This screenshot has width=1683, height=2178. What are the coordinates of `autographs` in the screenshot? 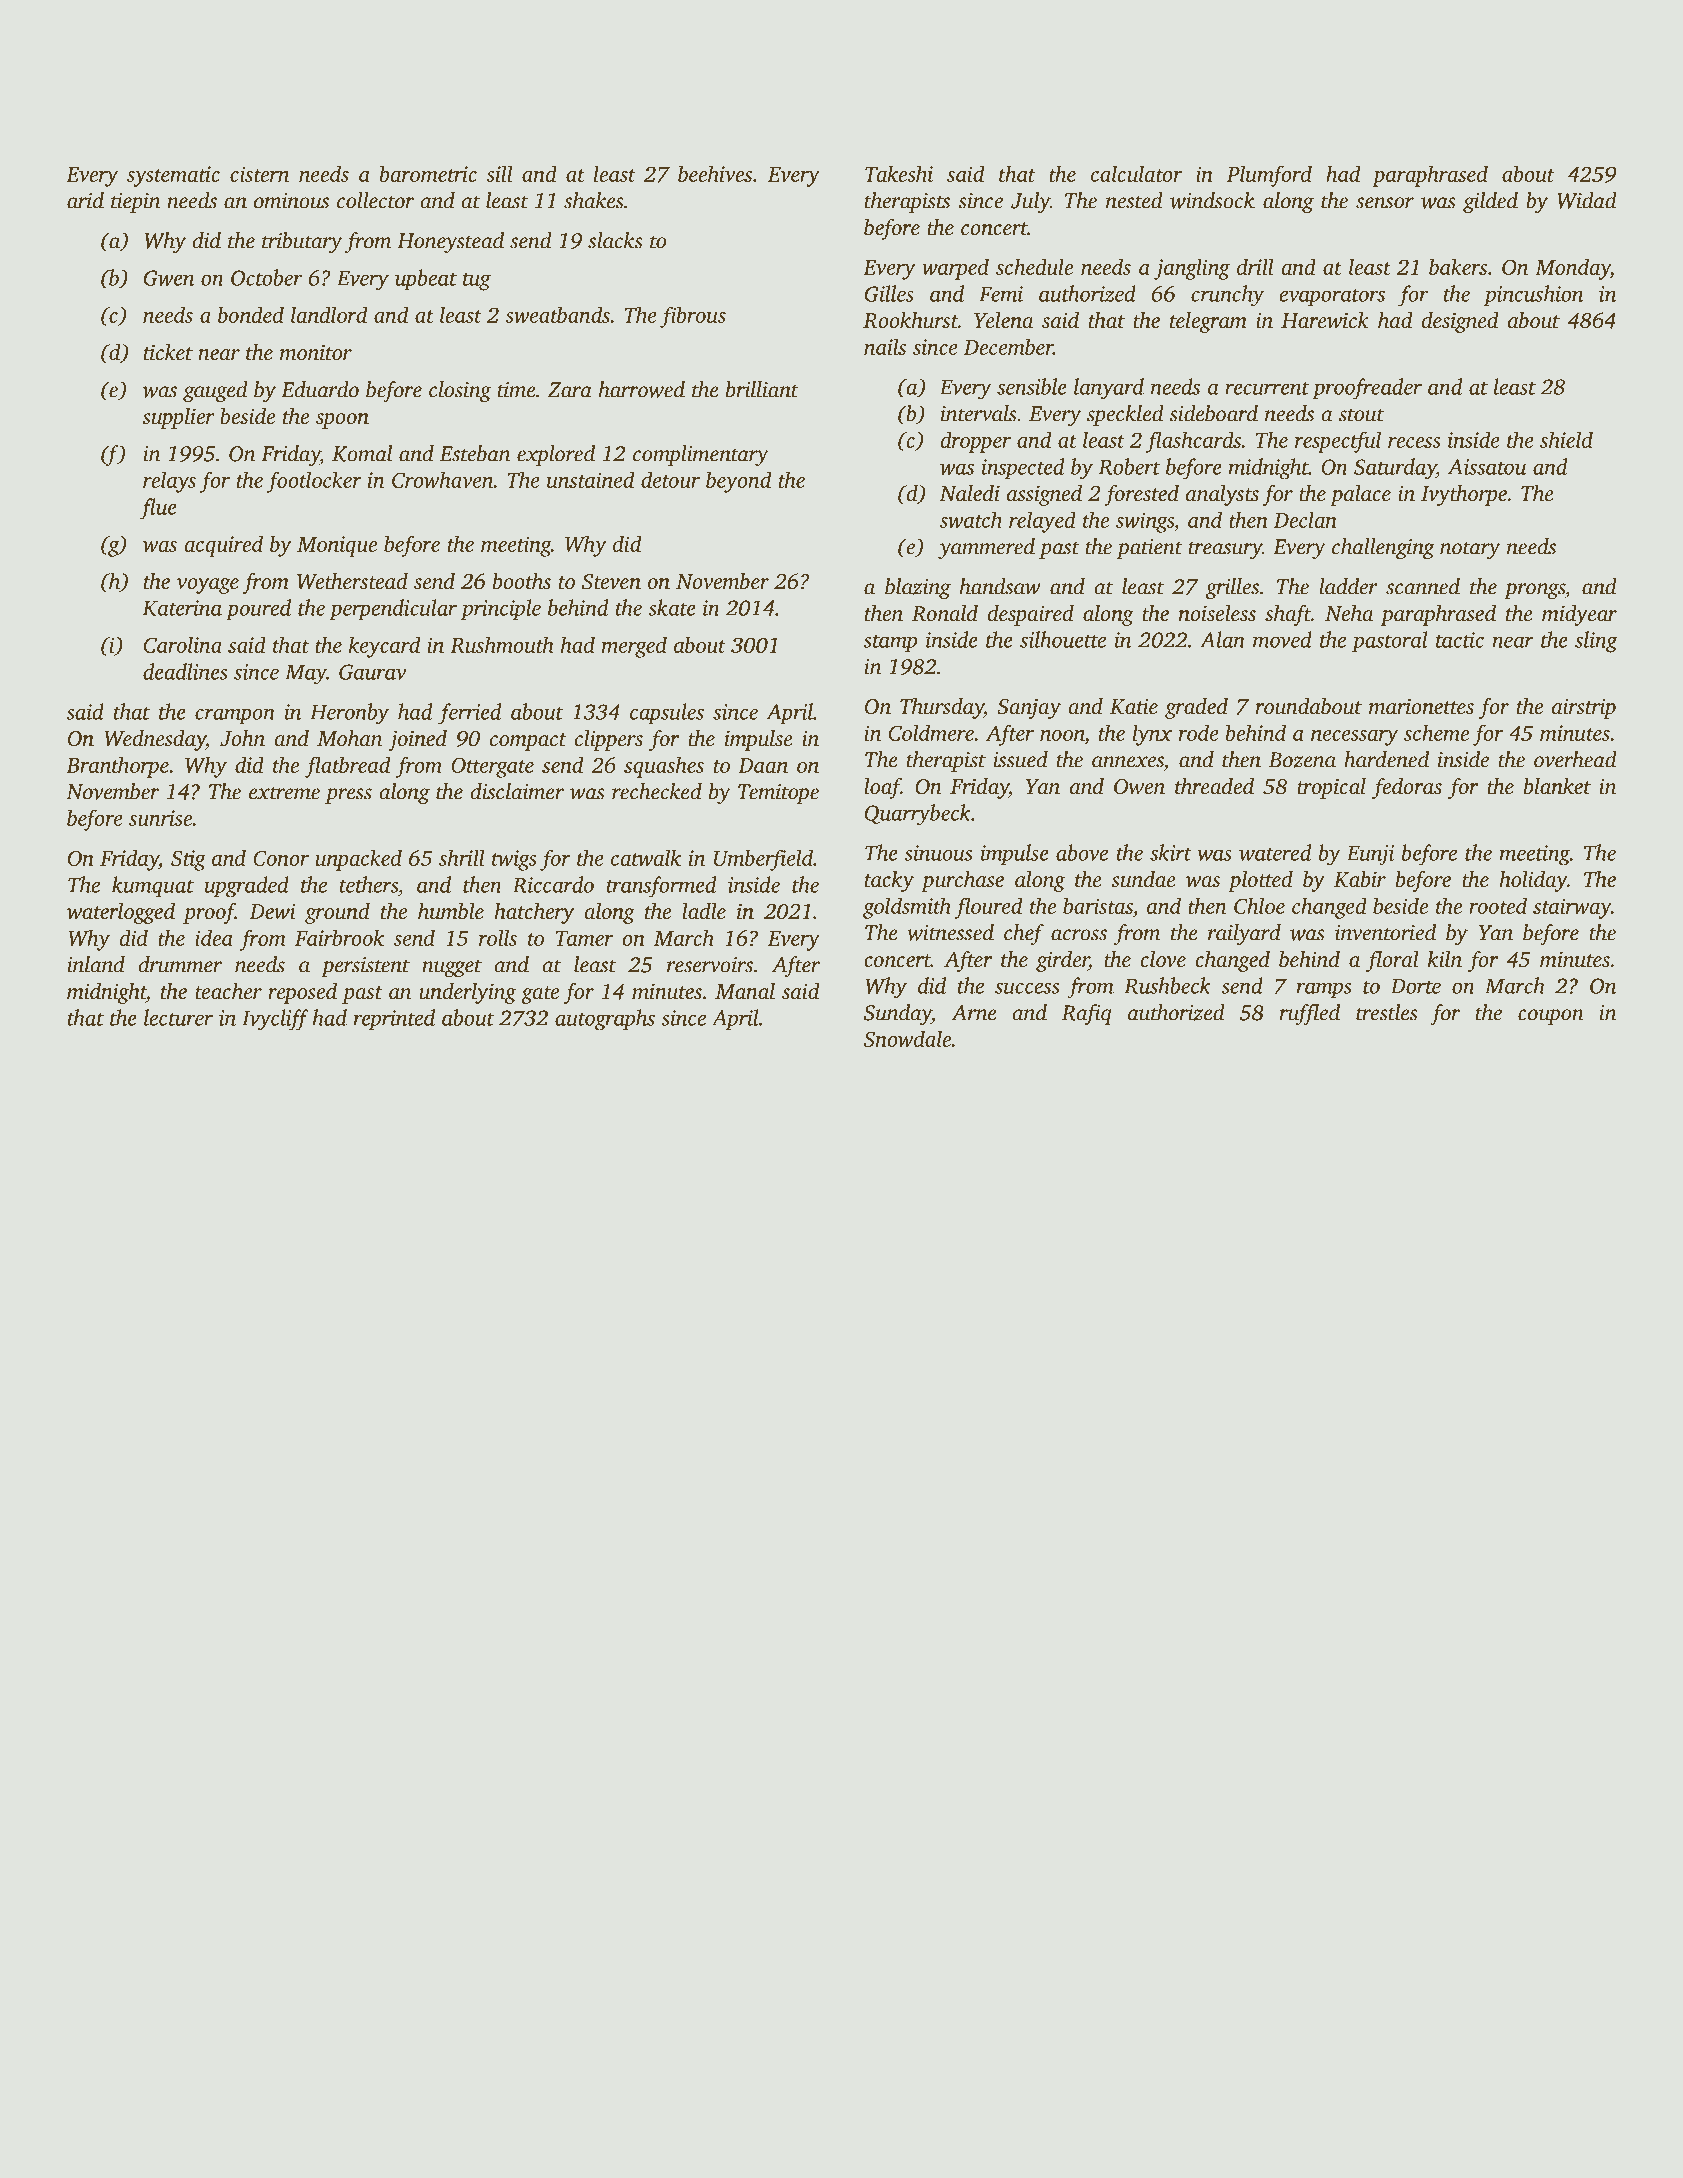 It's located at (605, 1020).
